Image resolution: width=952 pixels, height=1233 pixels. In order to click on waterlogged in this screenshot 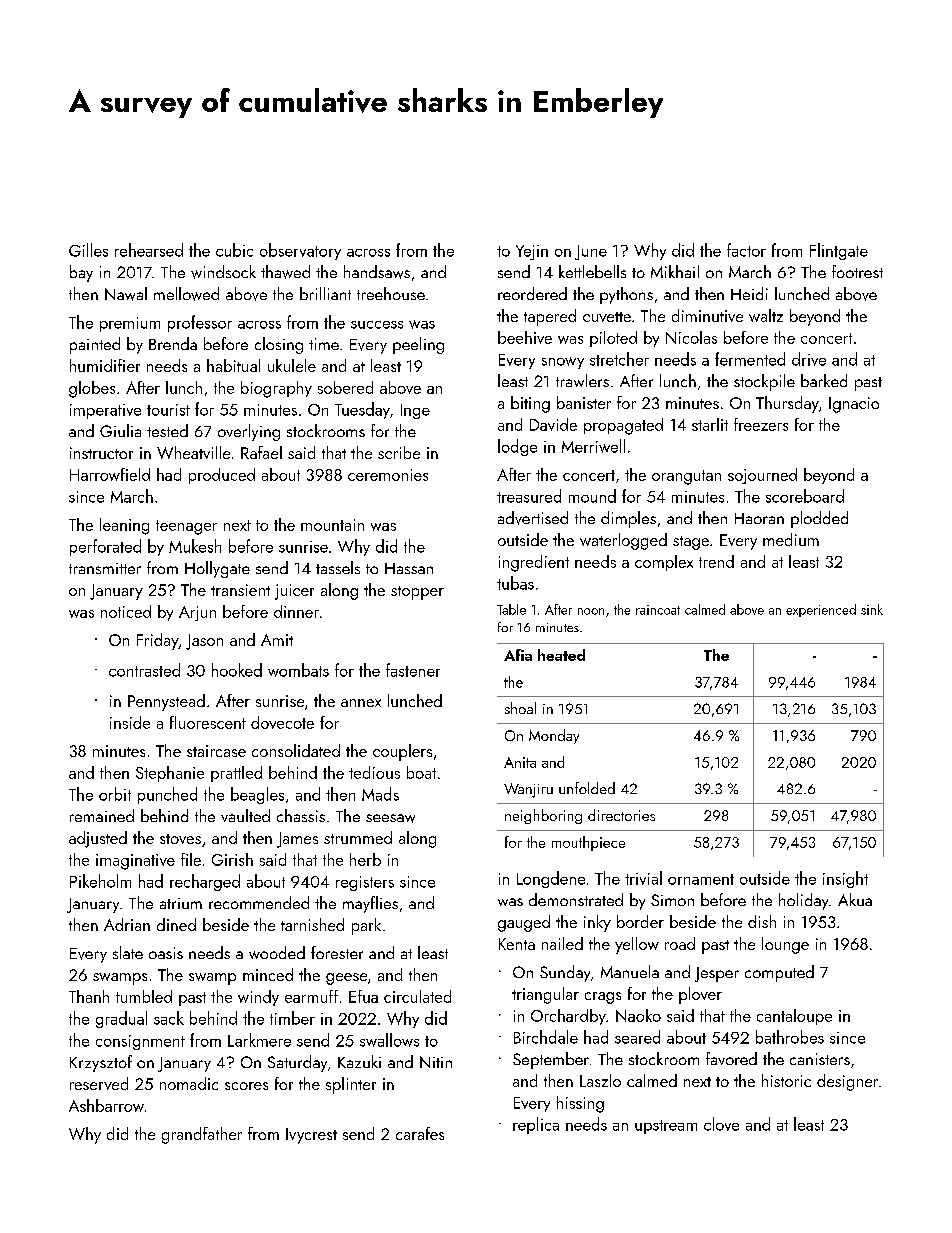, I will do `click(623, 541)`.
